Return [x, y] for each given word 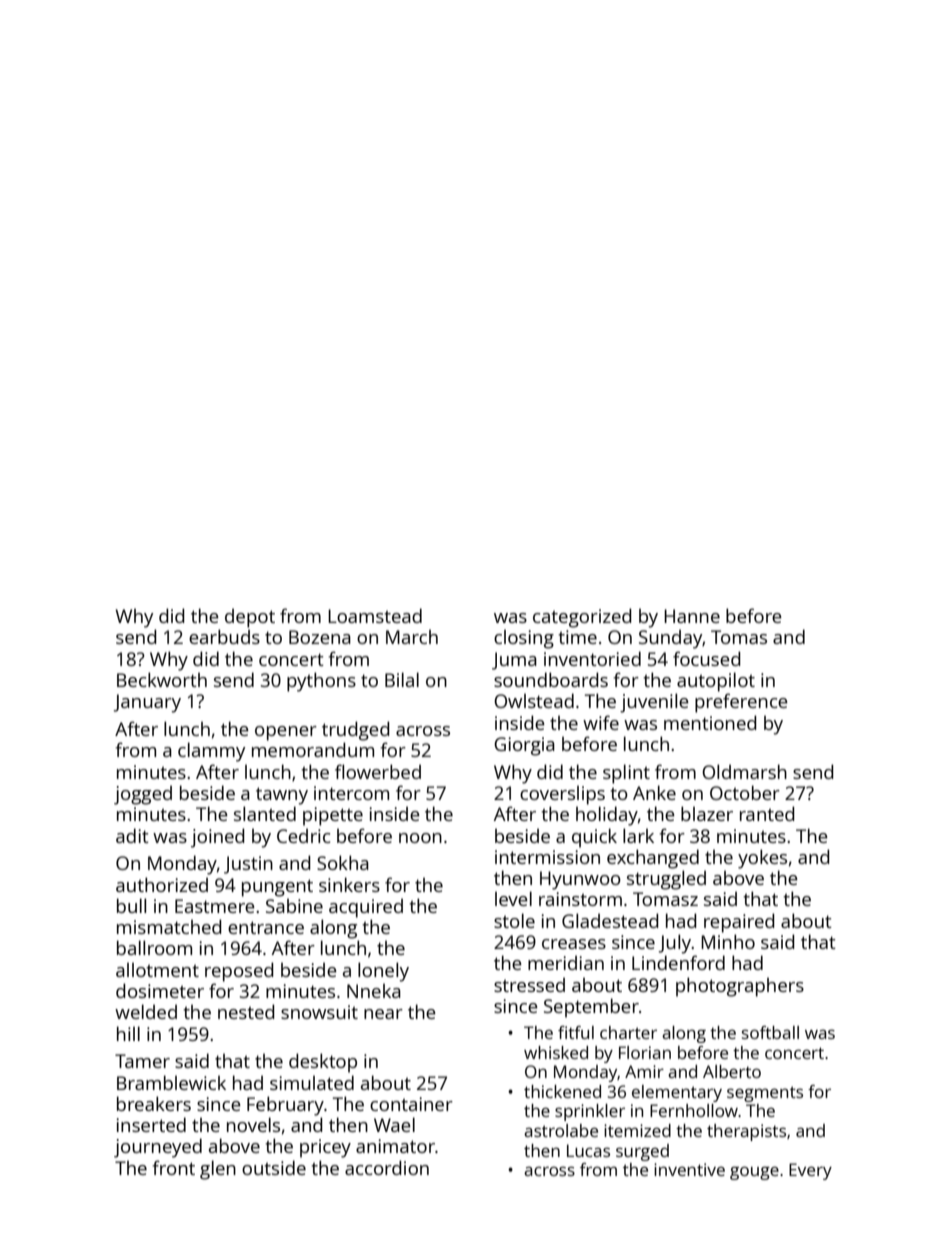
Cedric [303, 835]
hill [128, 1033]
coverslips [562, 795]
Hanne [692, 616]
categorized [582, 618]
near [383, 1014]
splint [626, 774]
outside [274, 1167]
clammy [211, 752]
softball [770, 1032]
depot [250, 618]
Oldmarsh [744, 771]
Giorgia [524, 746]
